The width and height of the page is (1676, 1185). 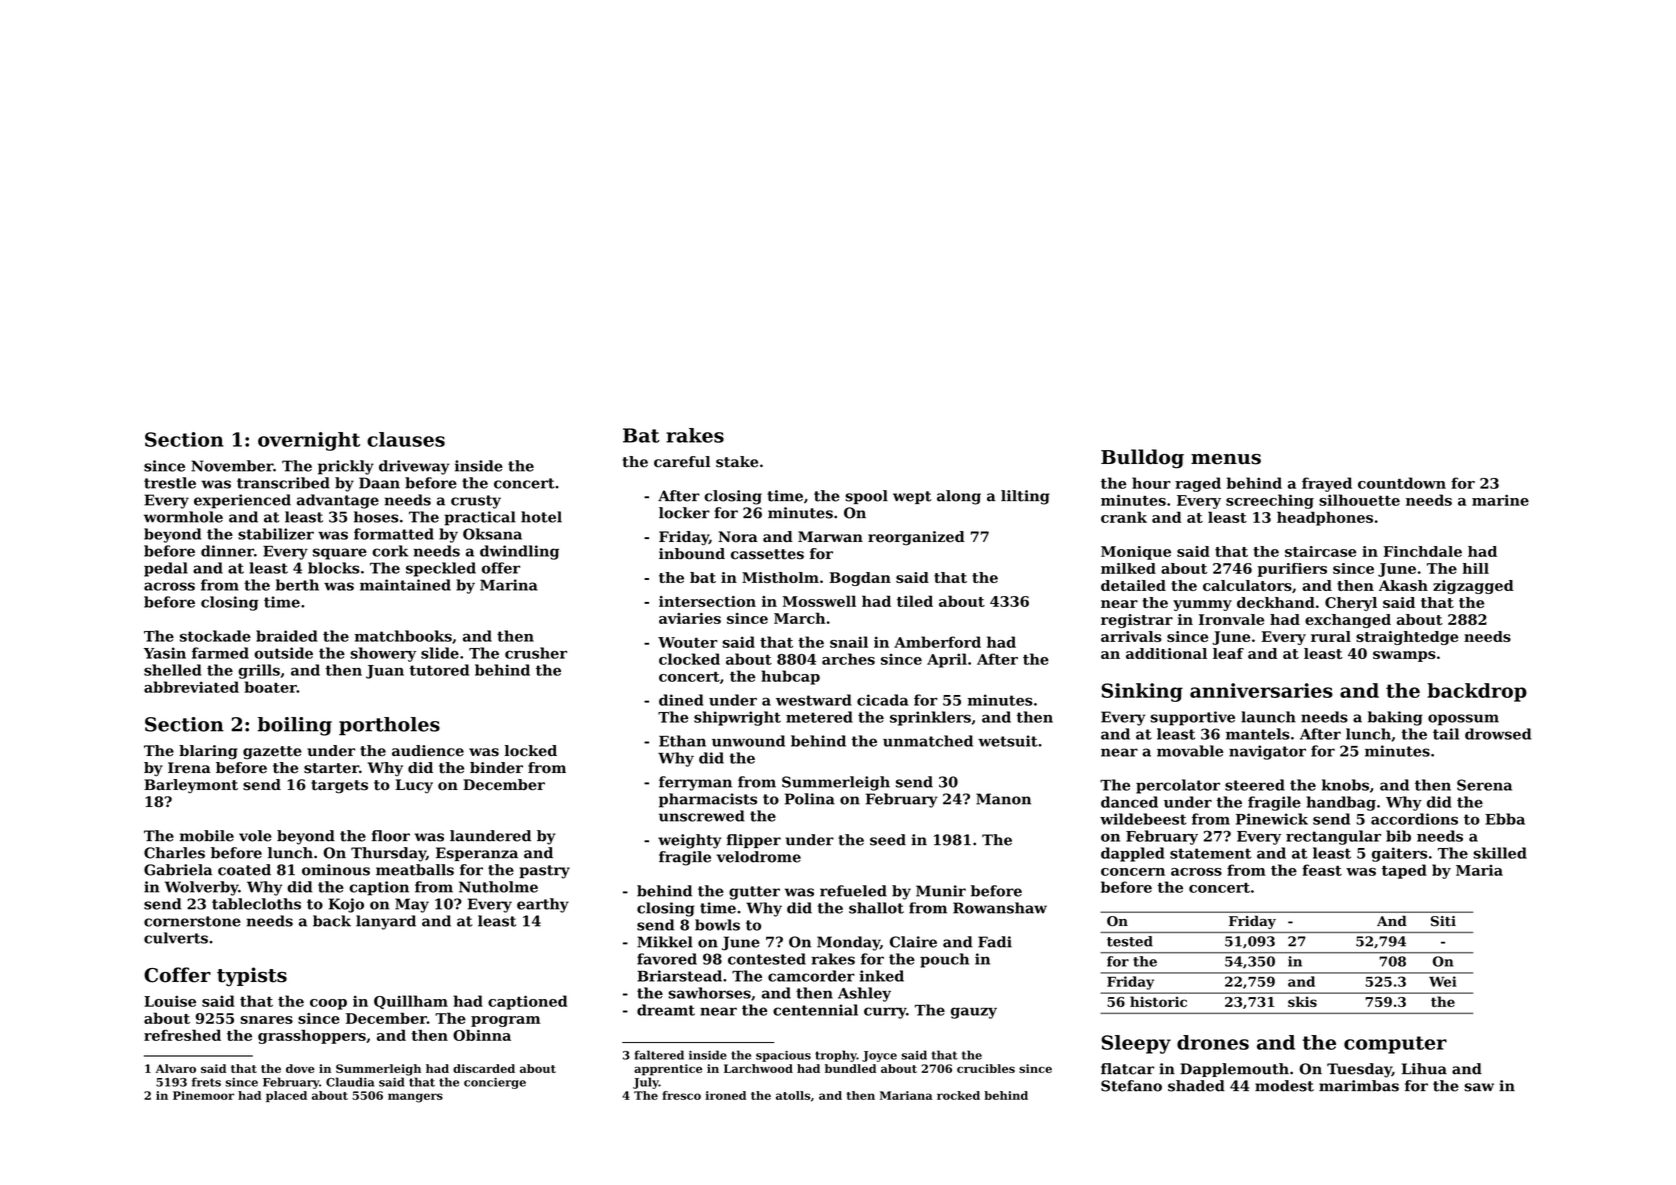 I want to click on marimbas, so click(x=1359, y=1086).
